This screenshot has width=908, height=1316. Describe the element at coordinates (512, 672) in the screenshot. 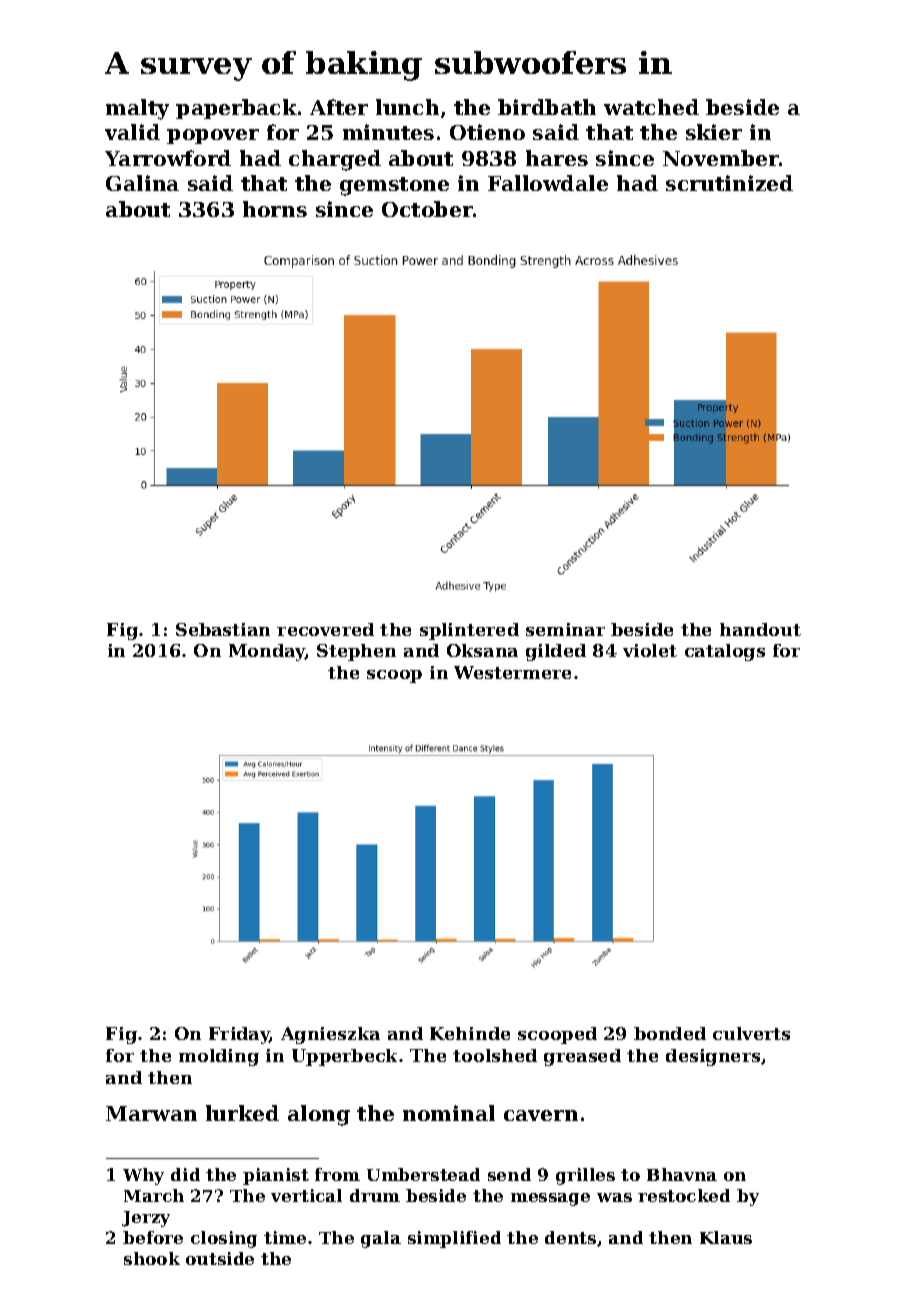

I see `Westermere` at that location.
